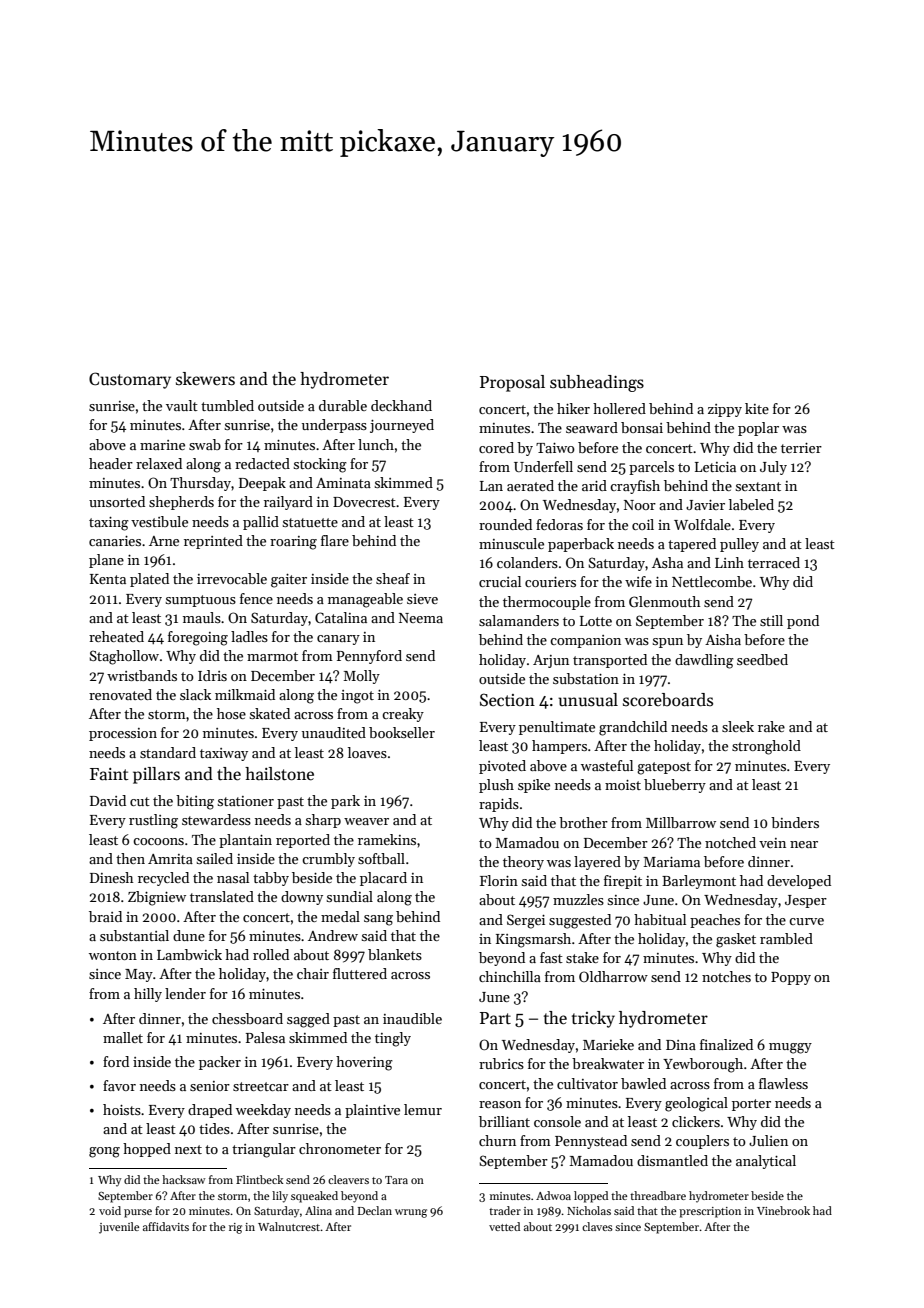 The height and width of the page is (1308, 924). What do you see at coordinates (736, 940) in the page?
I see `gasket` at bounding box center [736, 940].
